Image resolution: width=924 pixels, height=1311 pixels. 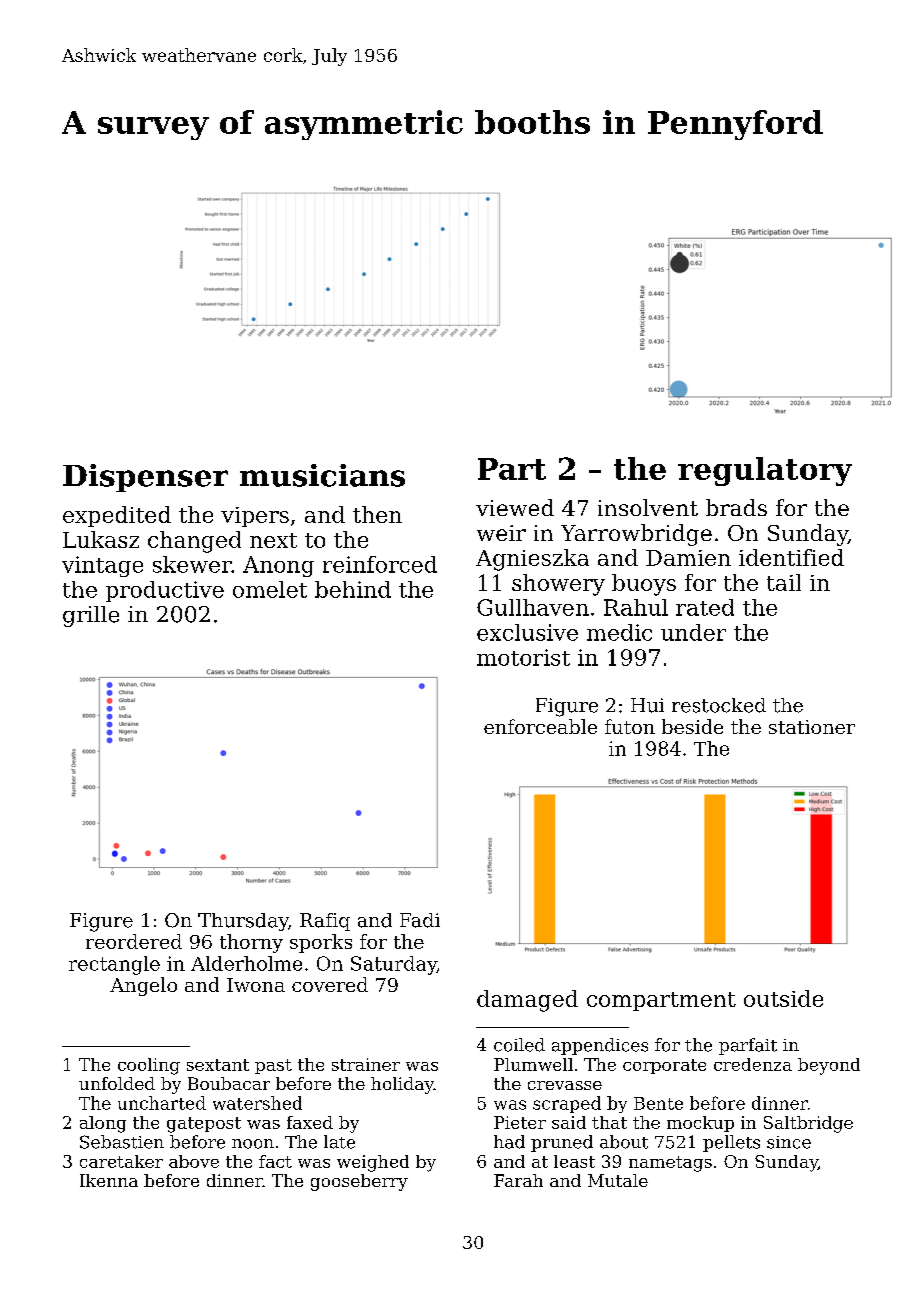 I want to click on outside, so click(x=783, y=998).
